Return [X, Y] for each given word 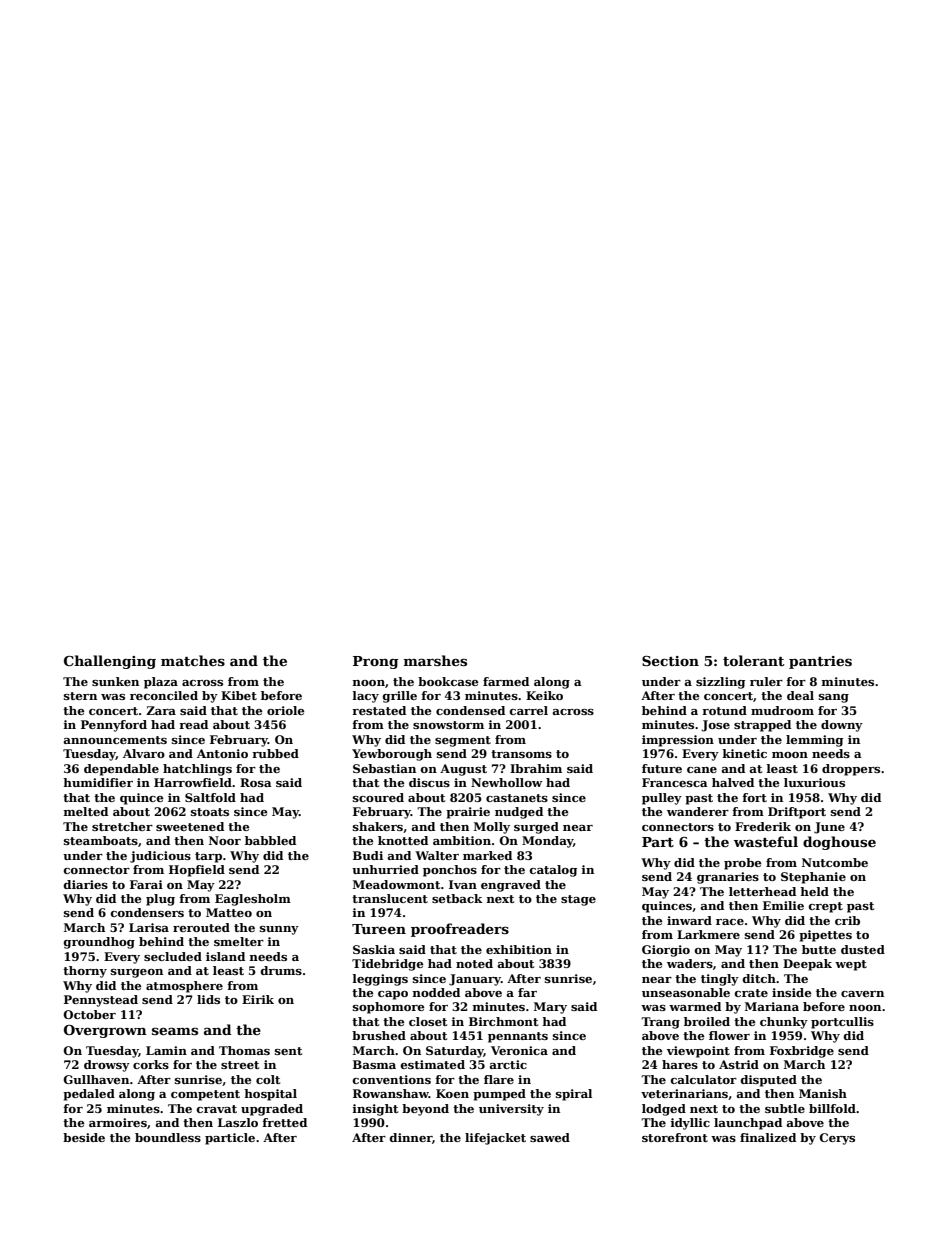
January [475, 980]
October [89, 1014]
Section [670, 661]
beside [84, 1137]
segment [463, 741]
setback [457, 898]
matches [193, 660]
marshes [435, 660]
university [511, 1110]
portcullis [842, 1023]
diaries [86, 884]
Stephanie [813, 878]
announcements [115, 740]
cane [702, 770]
